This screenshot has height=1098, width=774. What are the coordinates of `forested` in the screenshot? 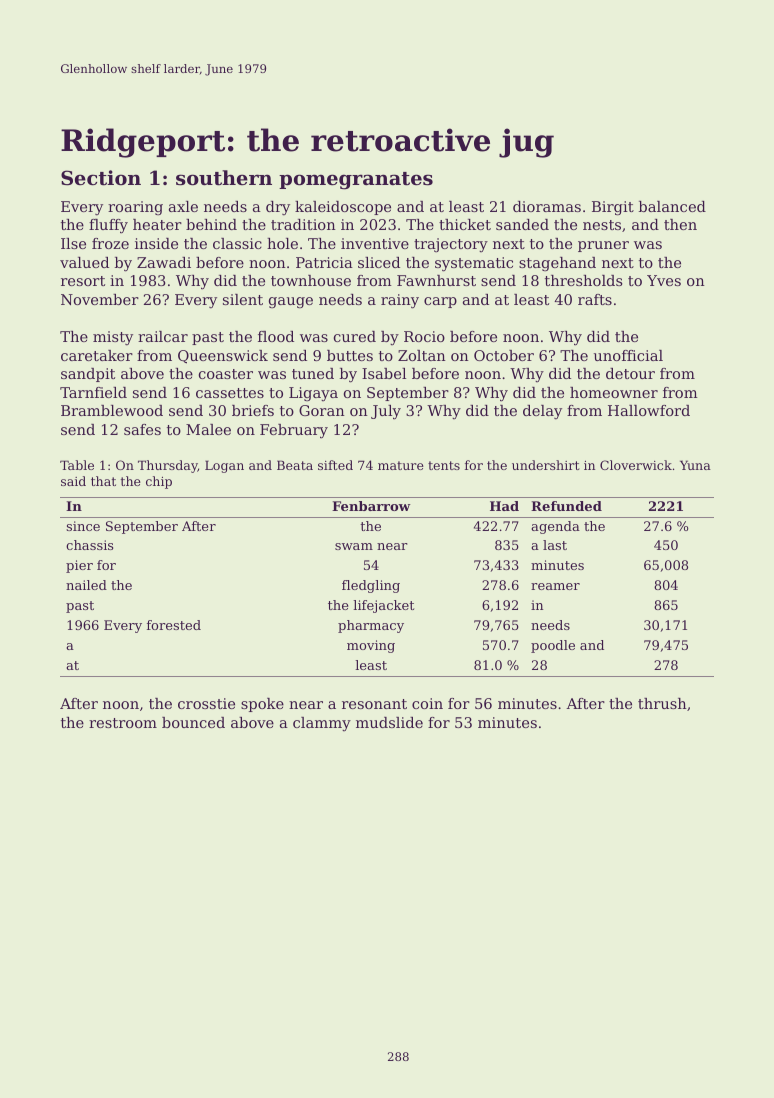 It's located at (174, 625).
